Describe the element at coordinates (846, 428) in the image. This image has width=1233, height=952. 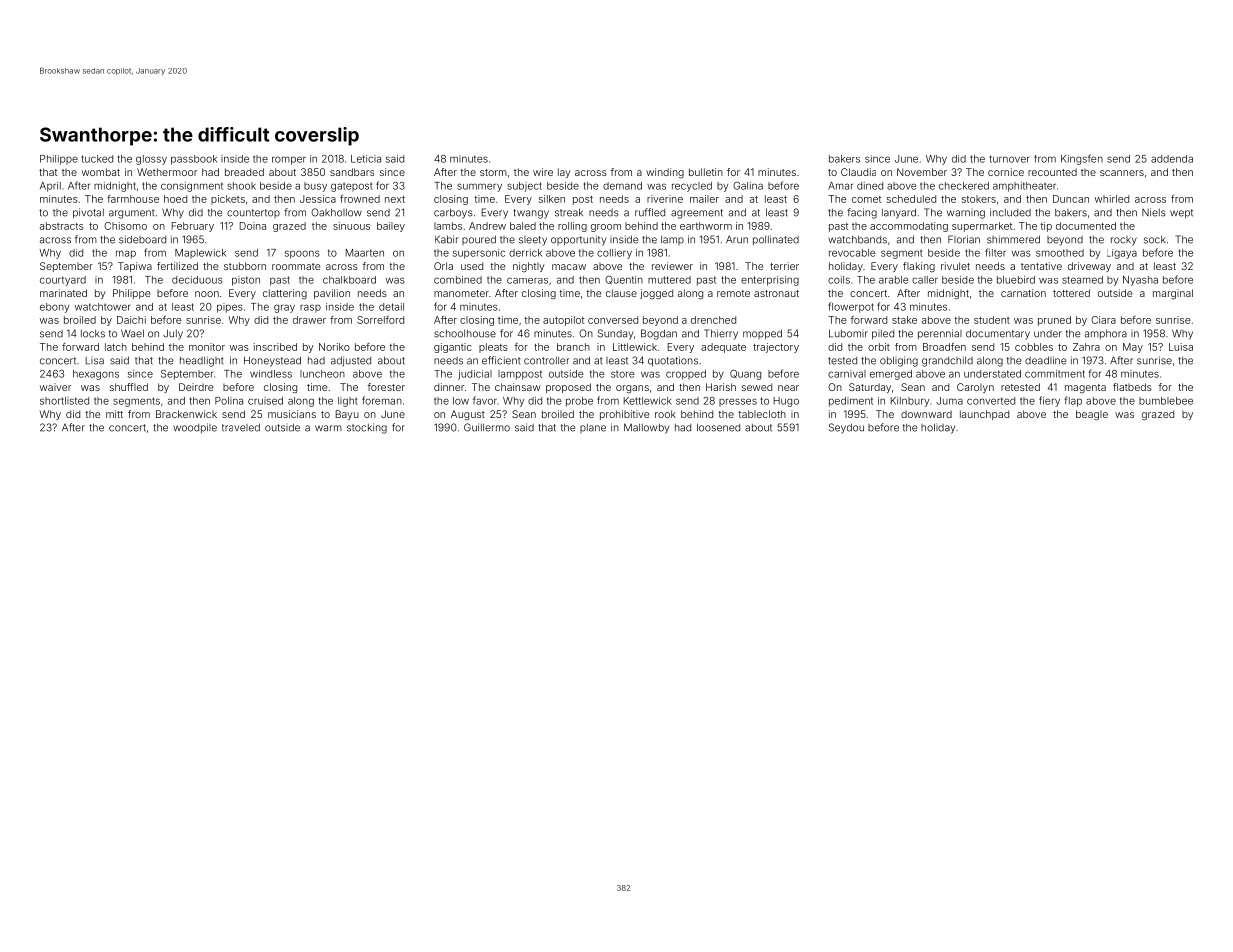
I see `Seydou` at that location.
